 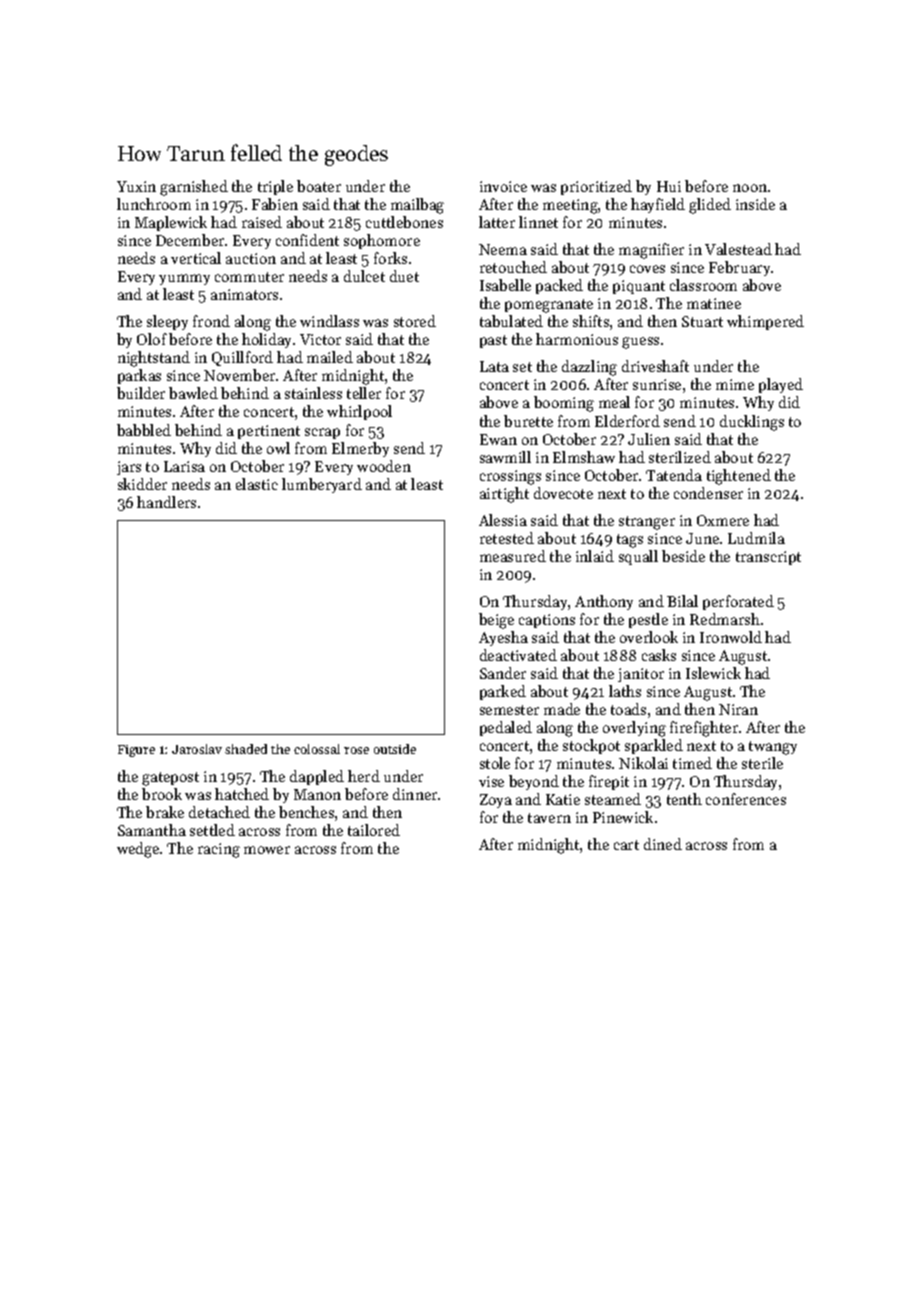 What do you see at coordinates (239, 375) in the page?
I see `November` at bounding box center [239, 375].
